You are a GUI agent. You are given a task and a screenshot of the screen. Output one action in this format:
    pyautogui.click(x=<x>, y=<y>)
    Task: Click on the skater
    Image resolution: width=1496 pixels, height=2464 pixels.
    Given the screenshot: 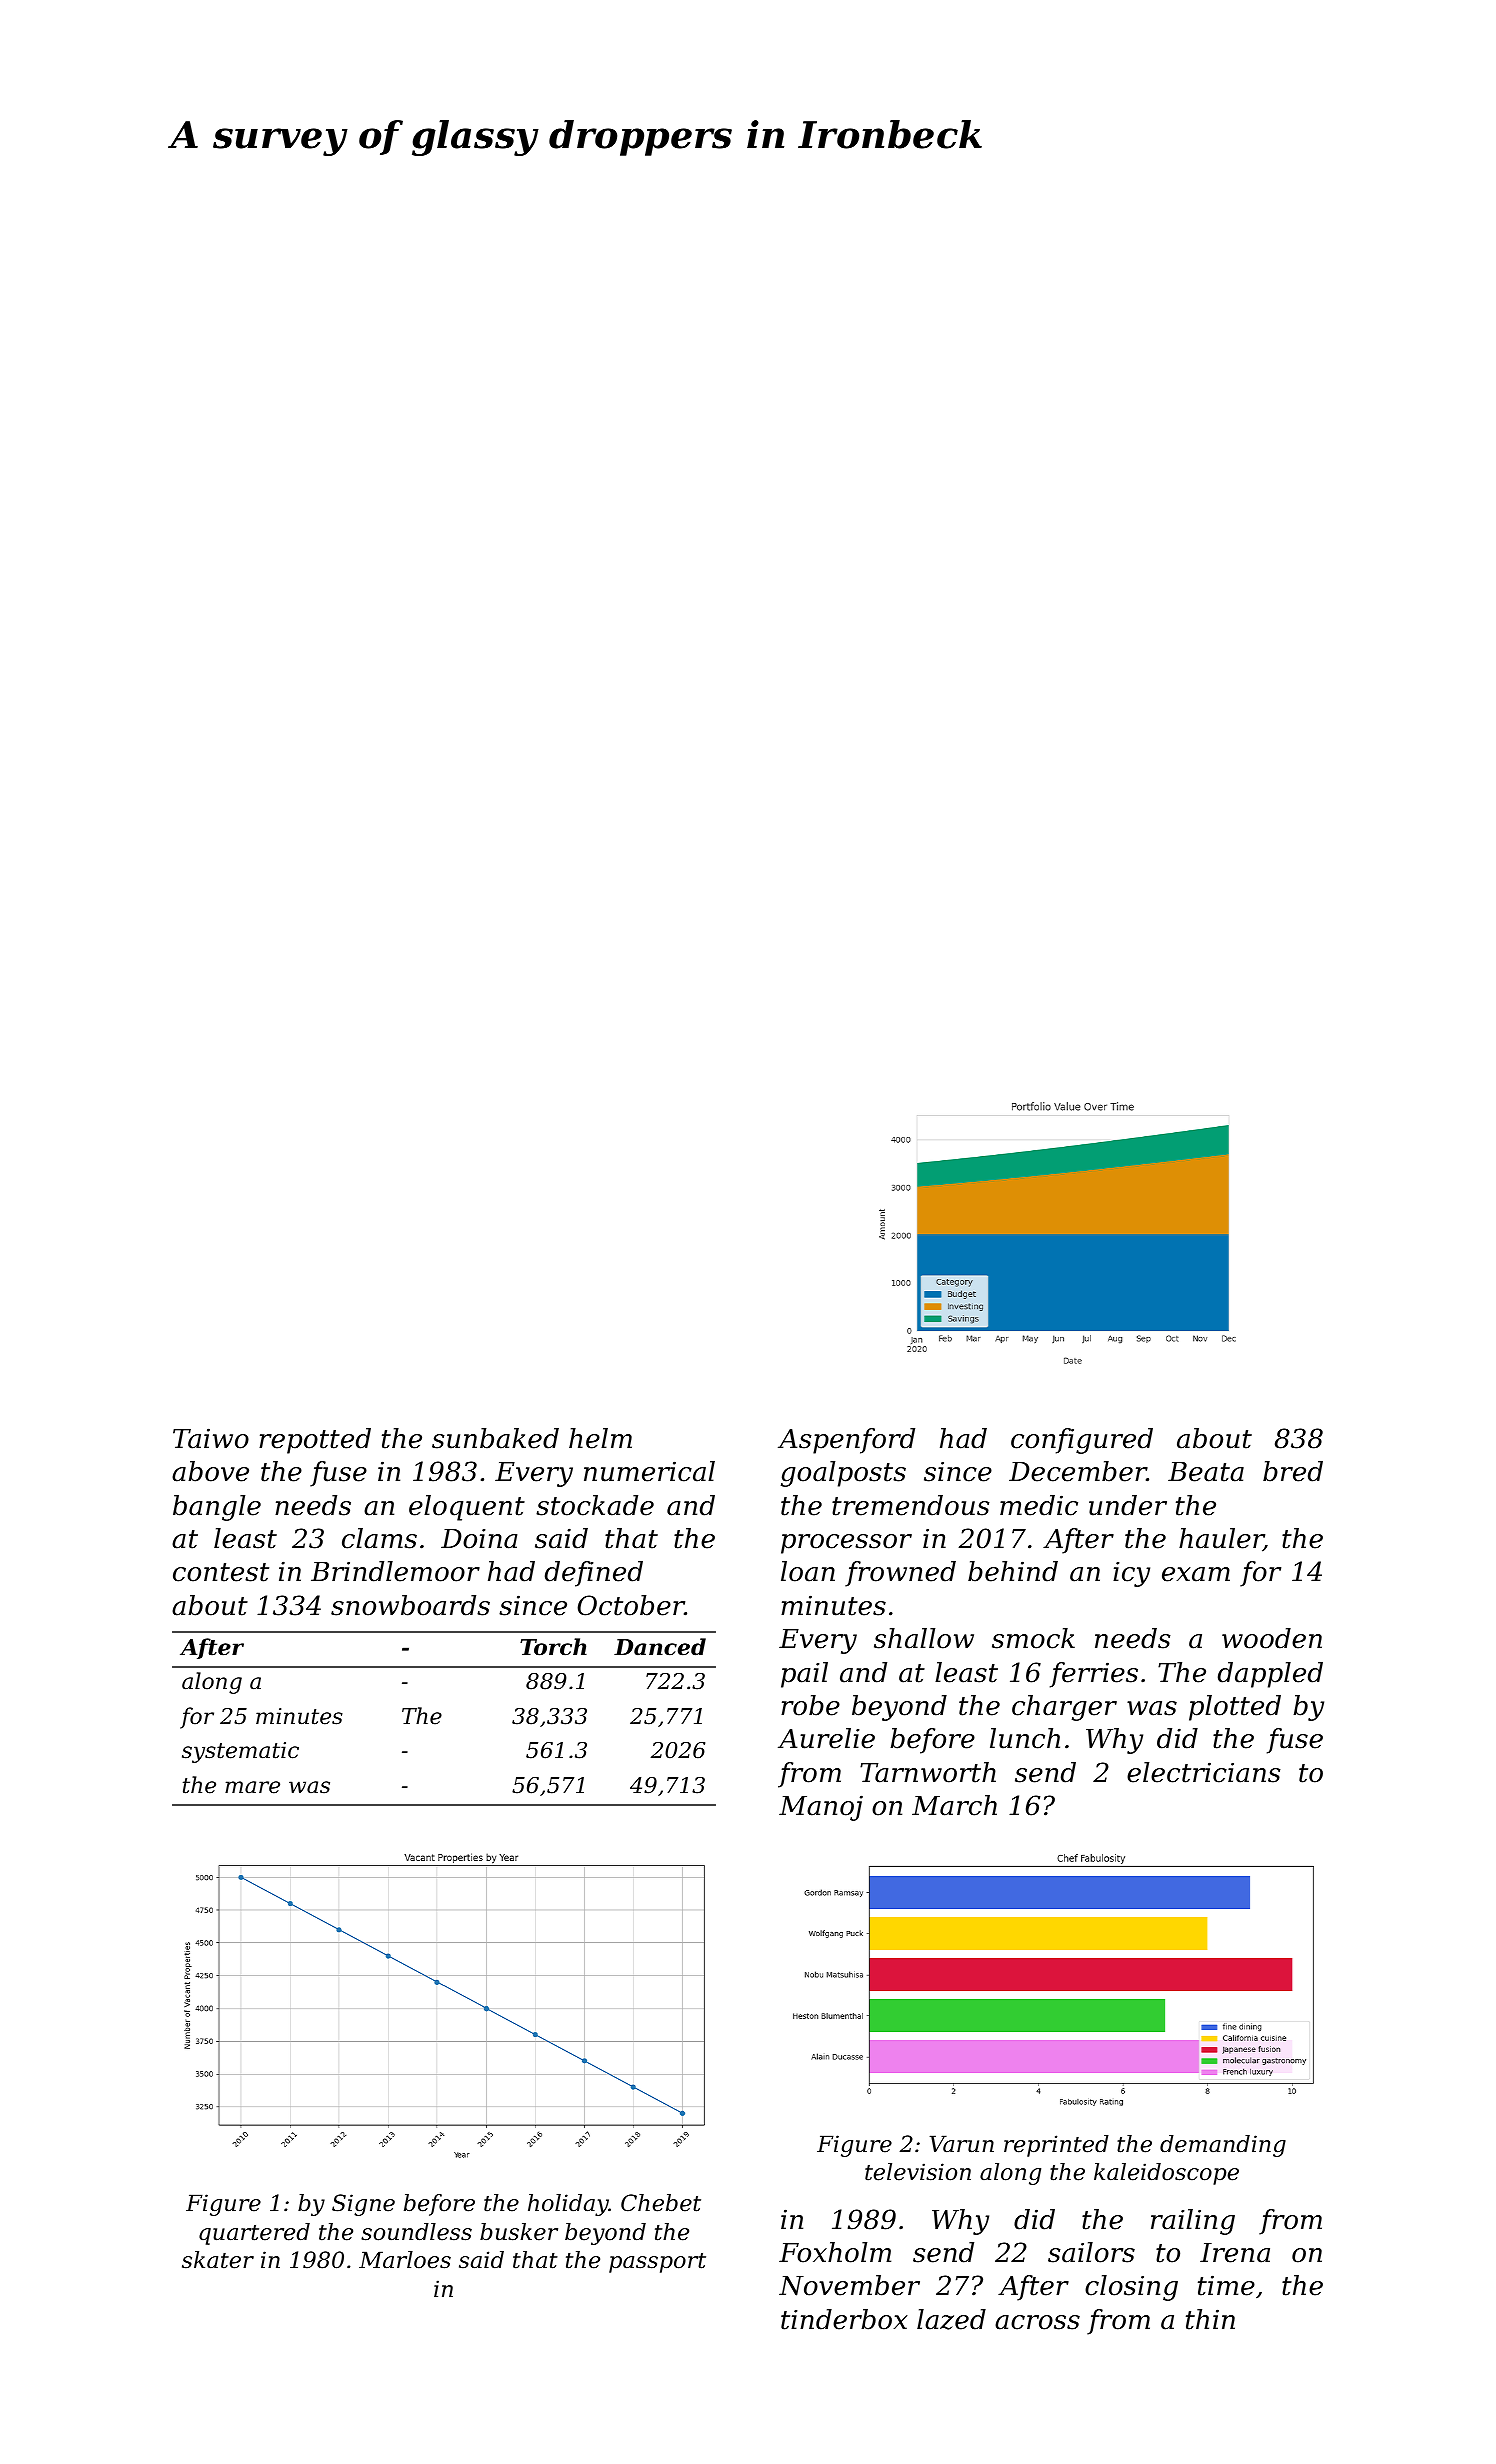 What is the action you would take?
    pyautogui.click(x=218, y=2260)
